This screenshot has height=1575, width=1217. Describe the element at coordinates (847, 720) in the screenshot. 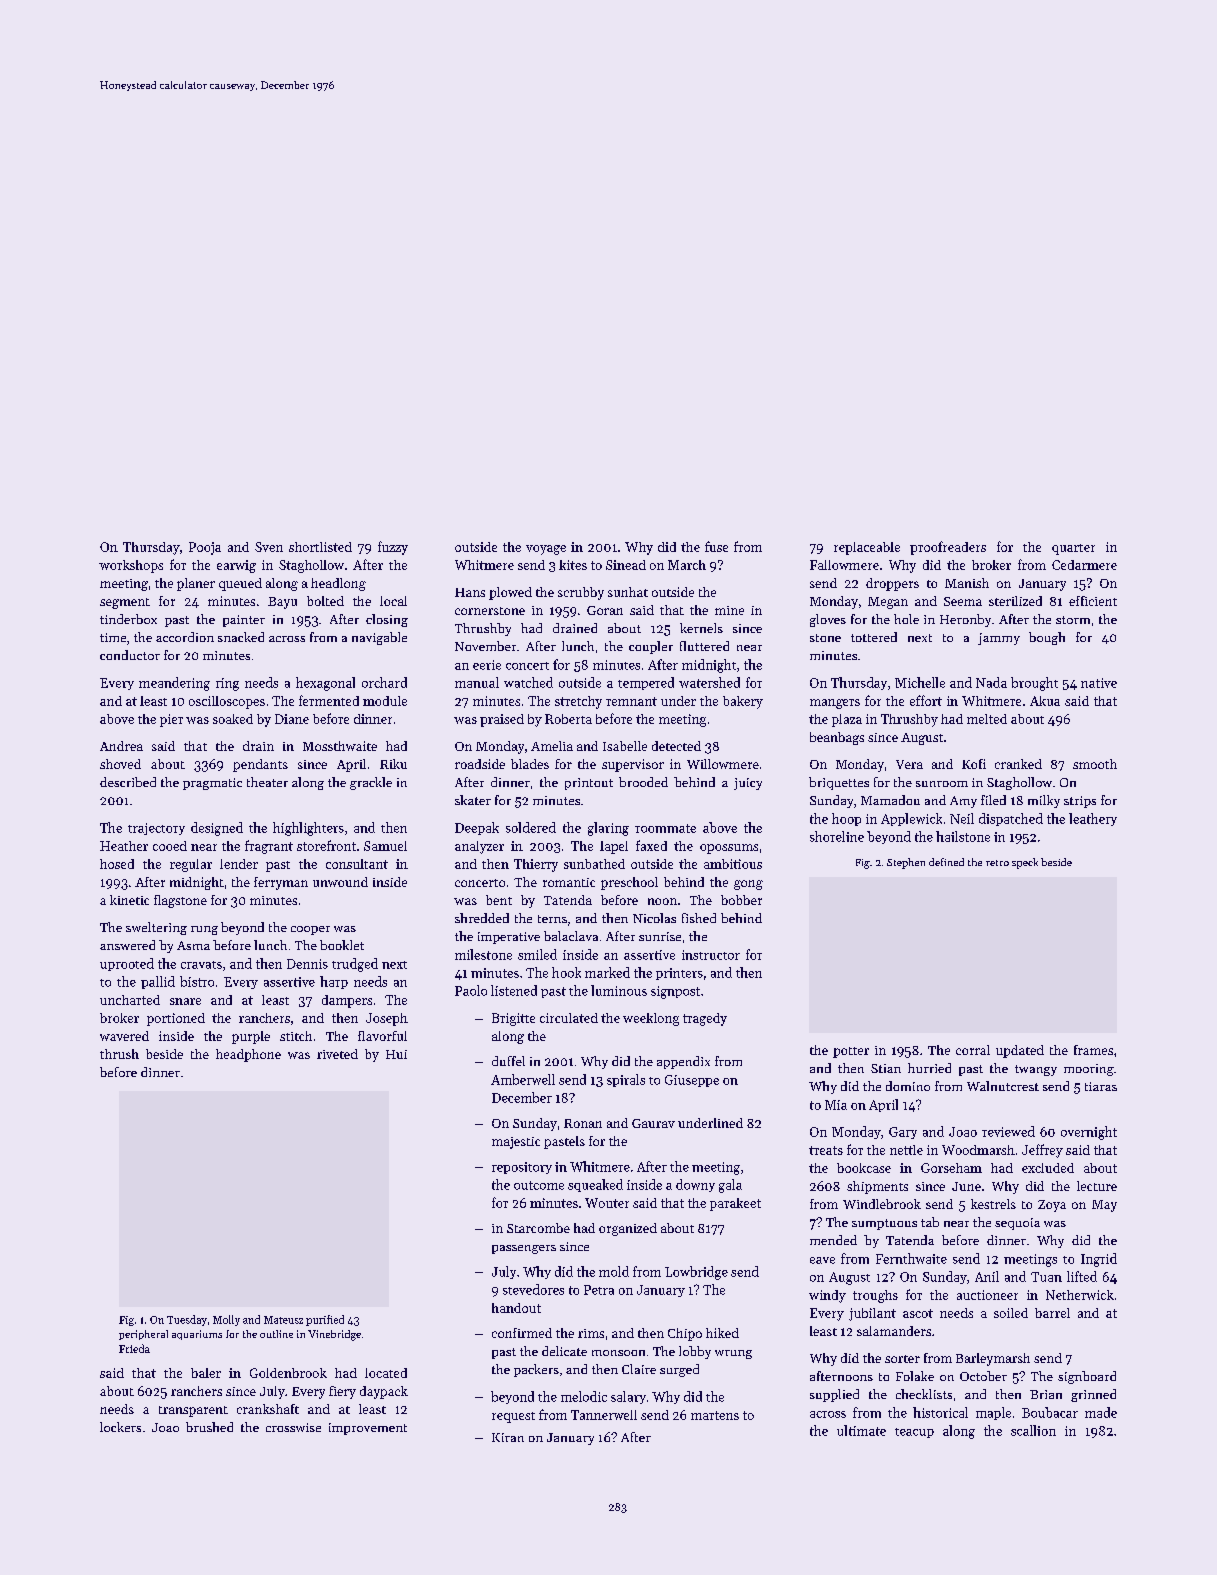

I see `plaza` at that location.
